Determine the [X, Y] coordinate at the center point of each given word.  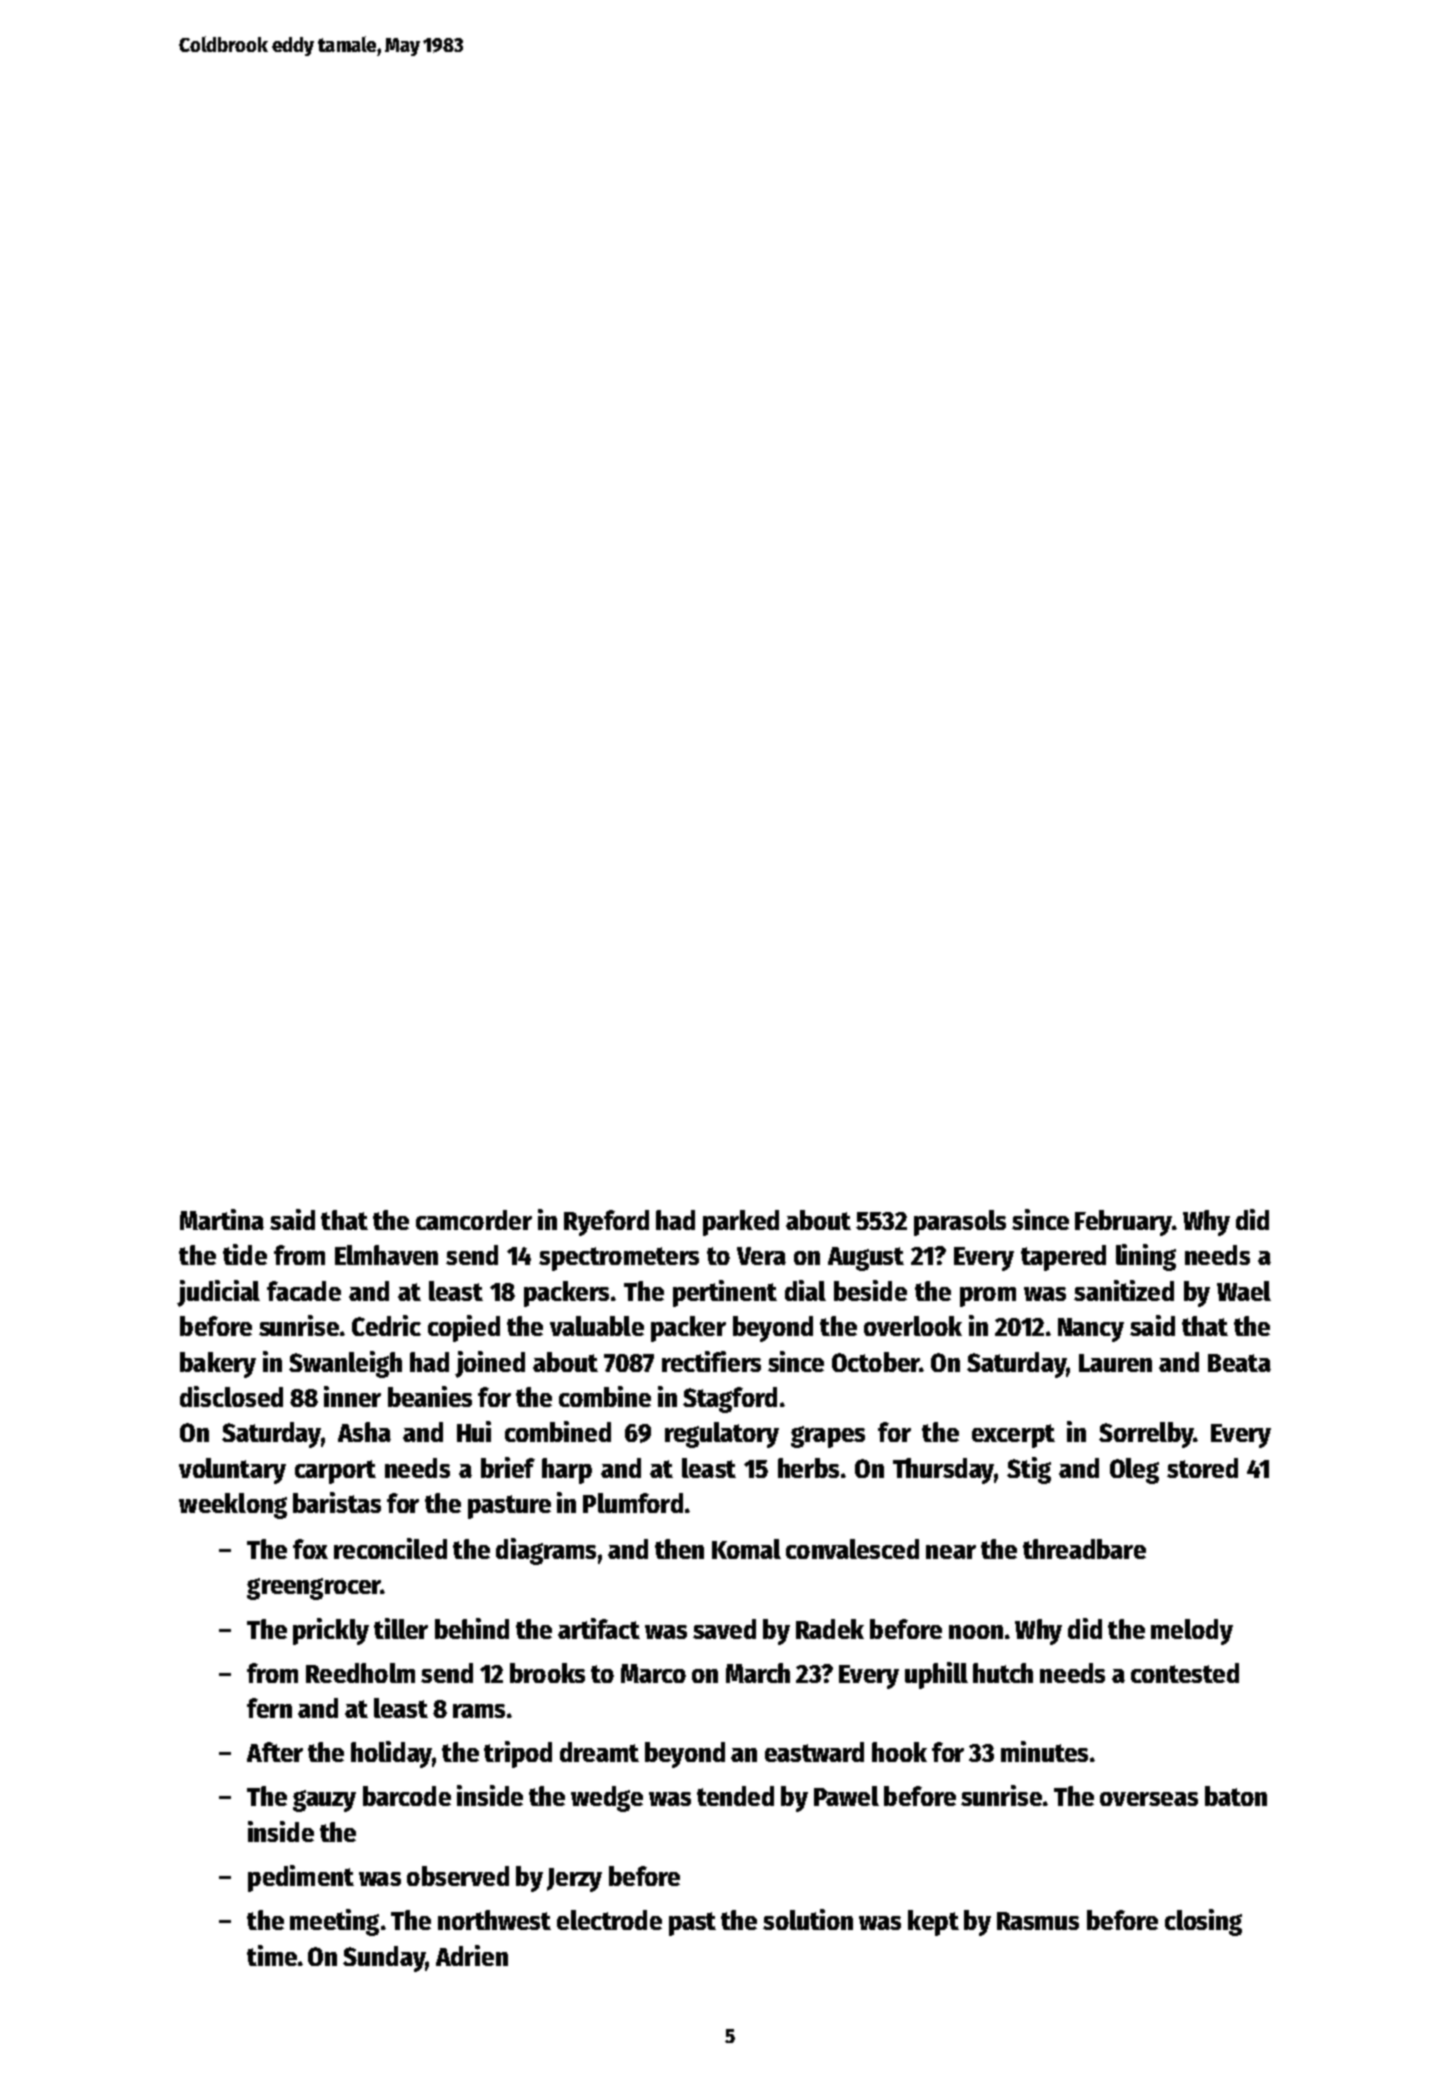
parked [741, 1223]
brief [508, 1467]
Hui [474, 1431]
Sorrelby [1146, 1435]
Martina [222, 1219]
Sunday [384, 1959]
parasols [960, 1223]
